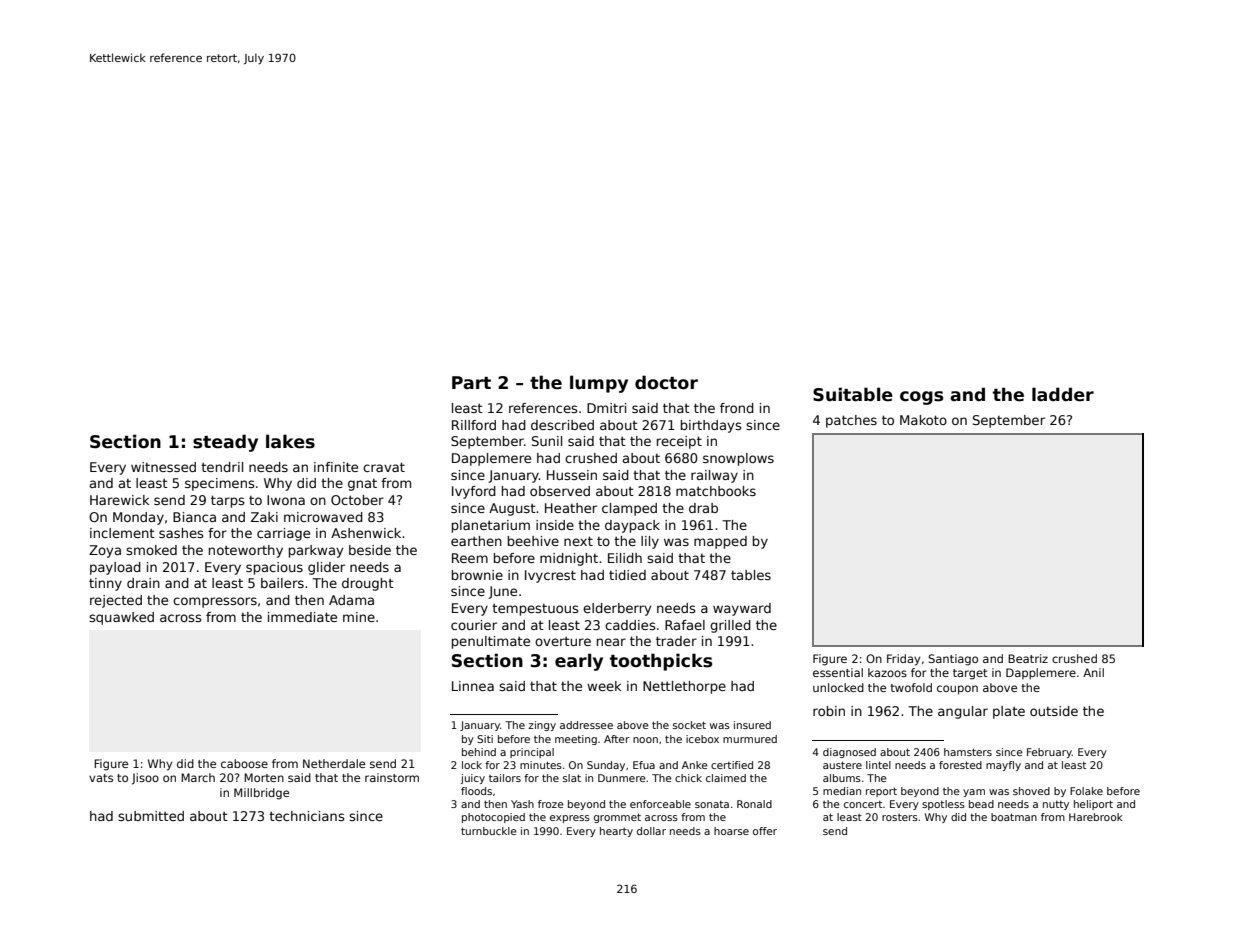  Describe the element at coordinates (606, 408) in the document. I see `Dmitri` at that location.
